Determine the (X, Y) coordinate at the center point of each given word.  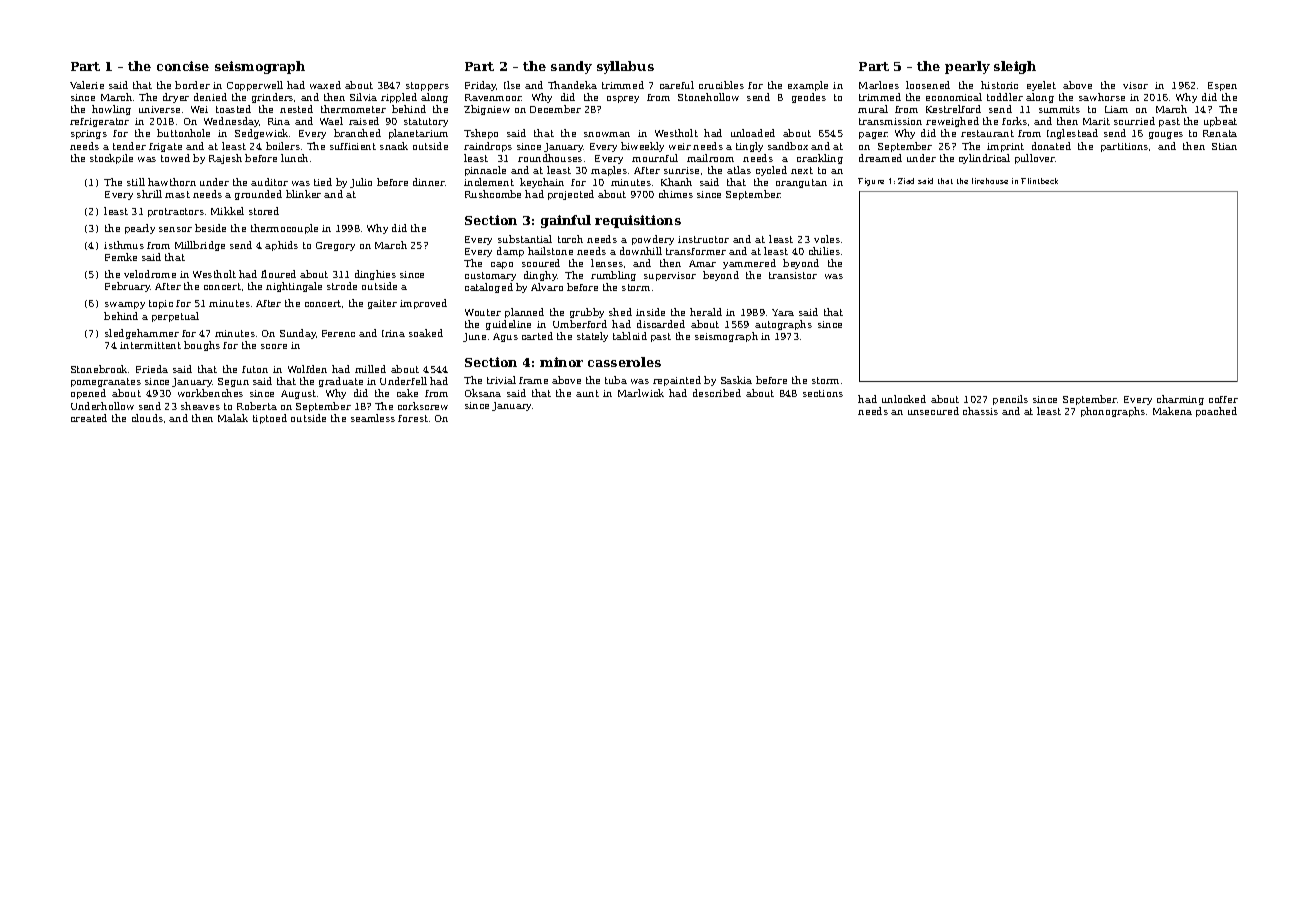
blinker (303, 194)
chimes (676, 194)
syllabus (625, 67)
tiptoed (270, 419)
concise (183, 66)
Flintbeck (1039, 181)
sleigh (1015, 67)
